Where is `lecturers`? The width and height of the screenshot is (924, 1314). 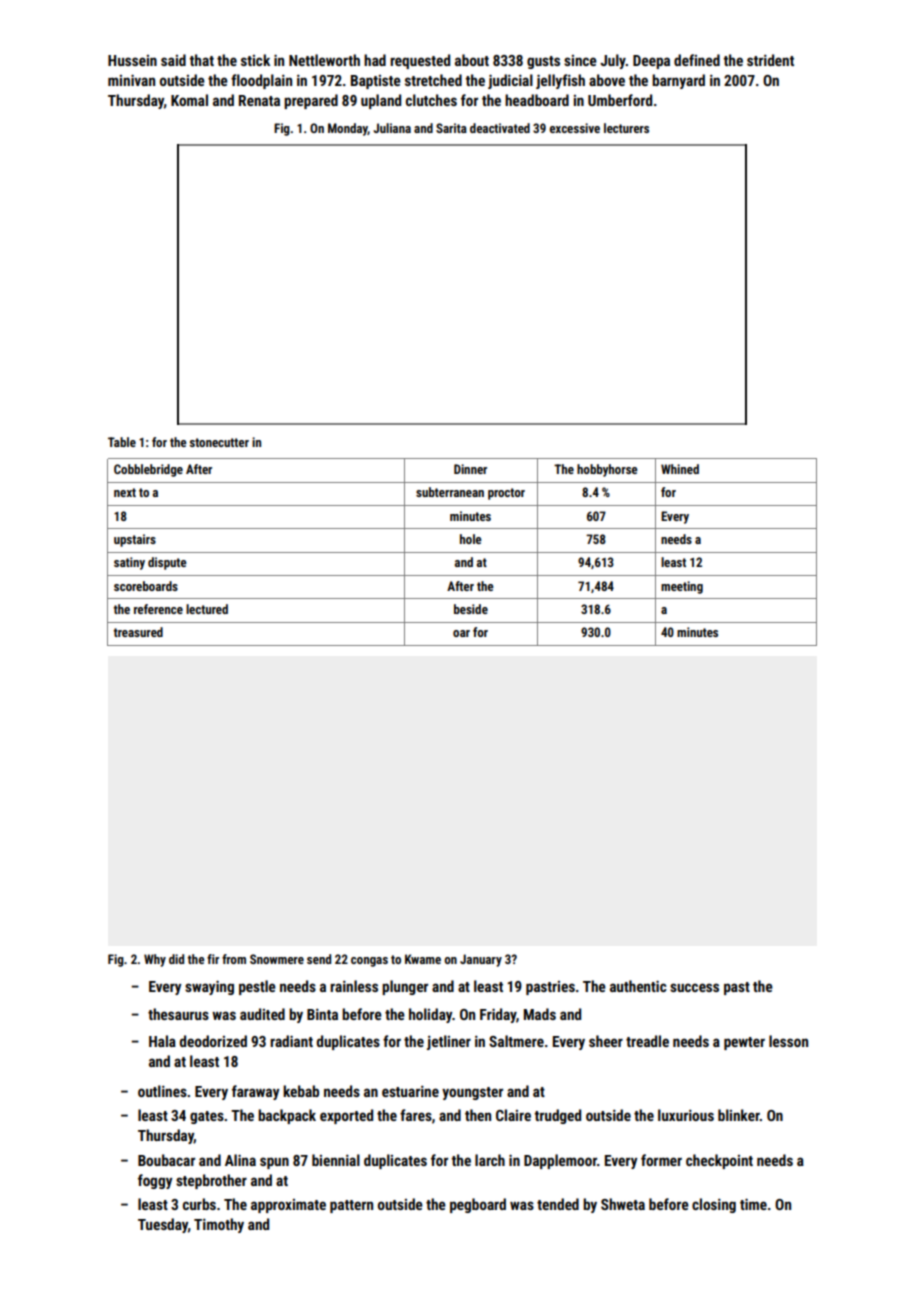 lecturers is located at coordinates (626, 128).
